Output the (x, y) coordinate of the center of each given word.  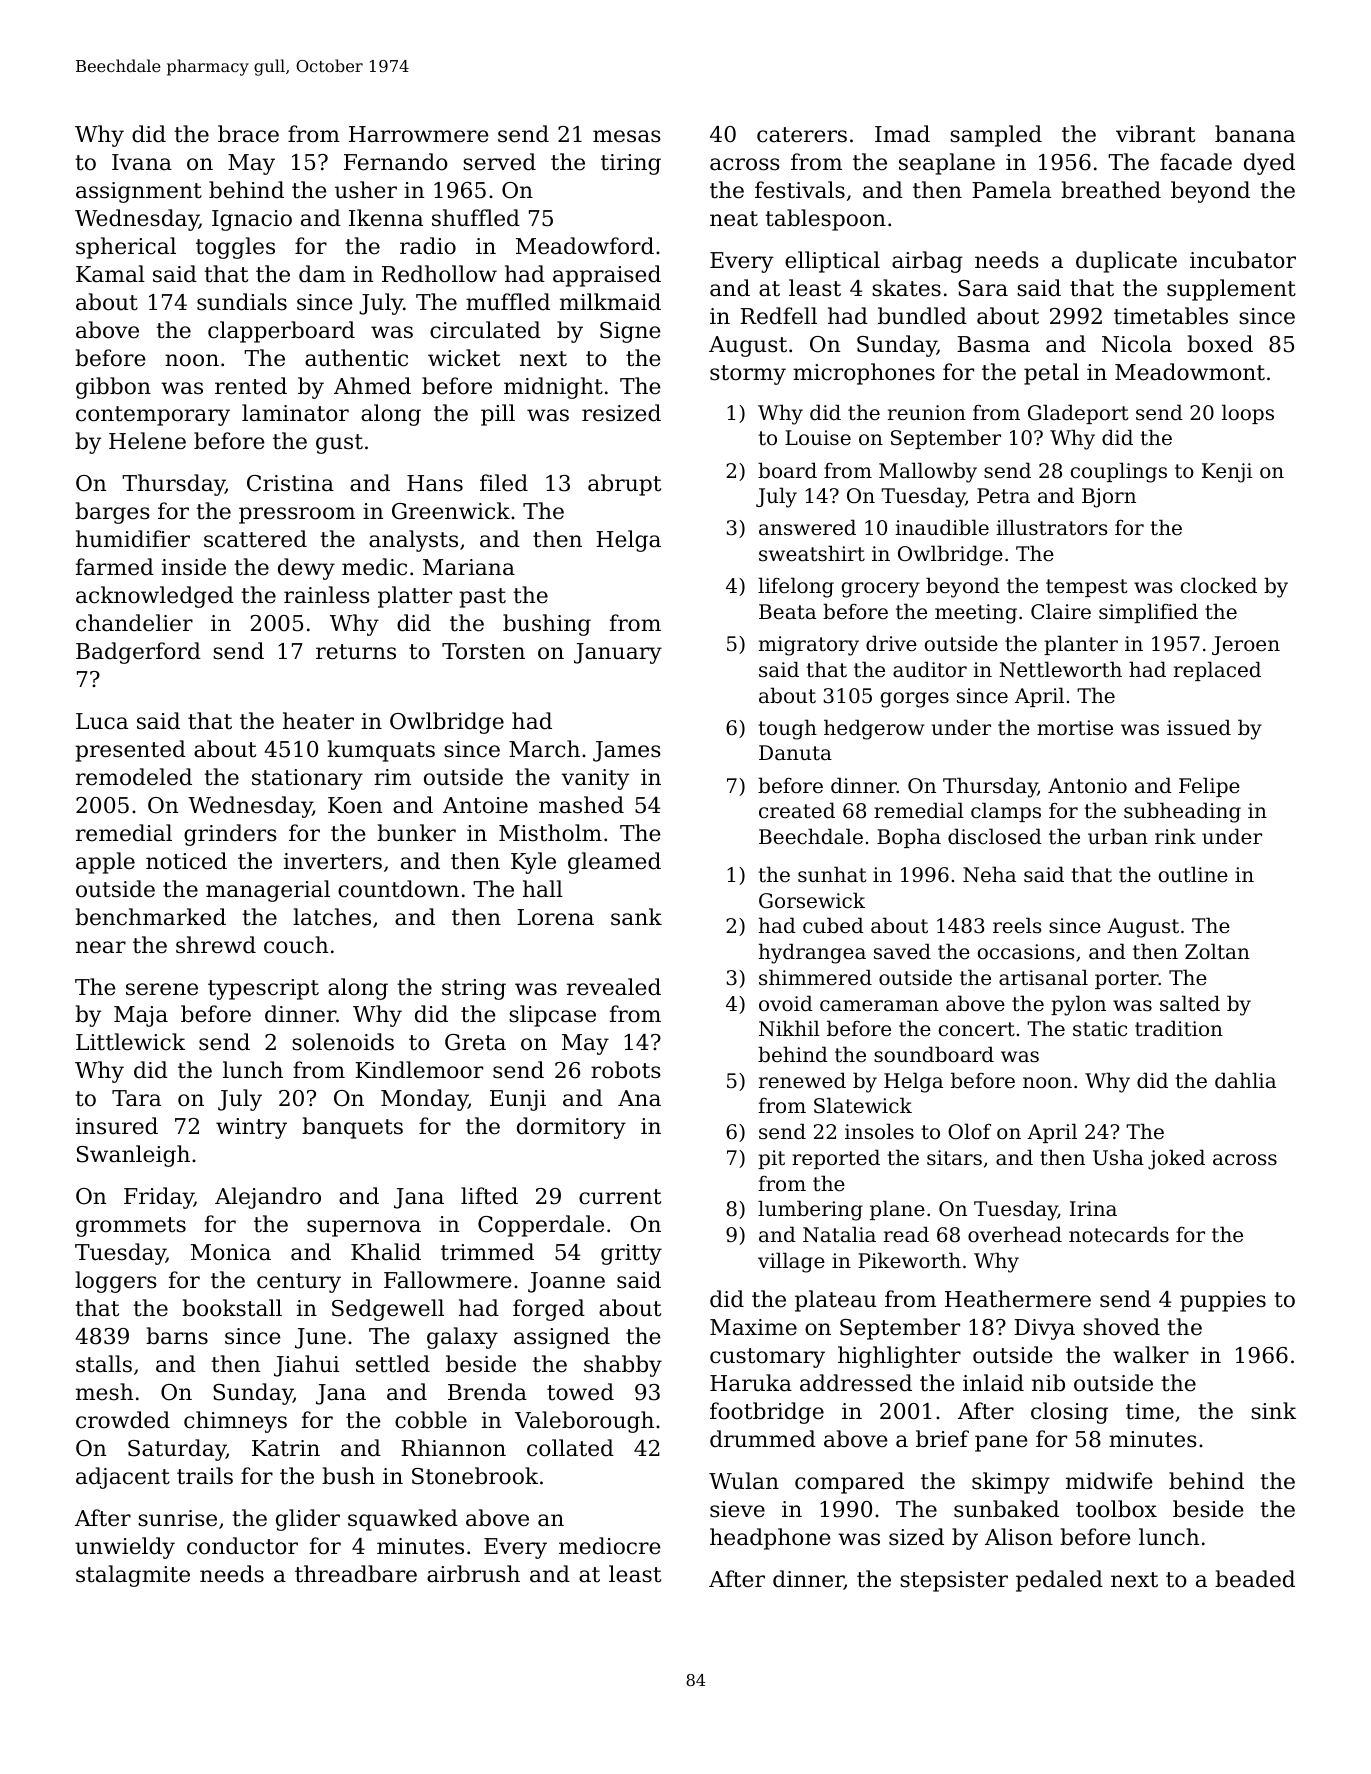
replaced (1217, 671)
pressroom (297, 515)
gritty (631, 1254)
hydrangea (812, 953)
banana (1255, 134)
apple (105, 863)
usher (366, 190)
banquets (352, 1128)
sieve (737, 1509)
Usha (1118, 1157)
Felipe (1209, 787)
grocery (881, 590)
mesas (627, 136)
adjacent (123, 1478)
